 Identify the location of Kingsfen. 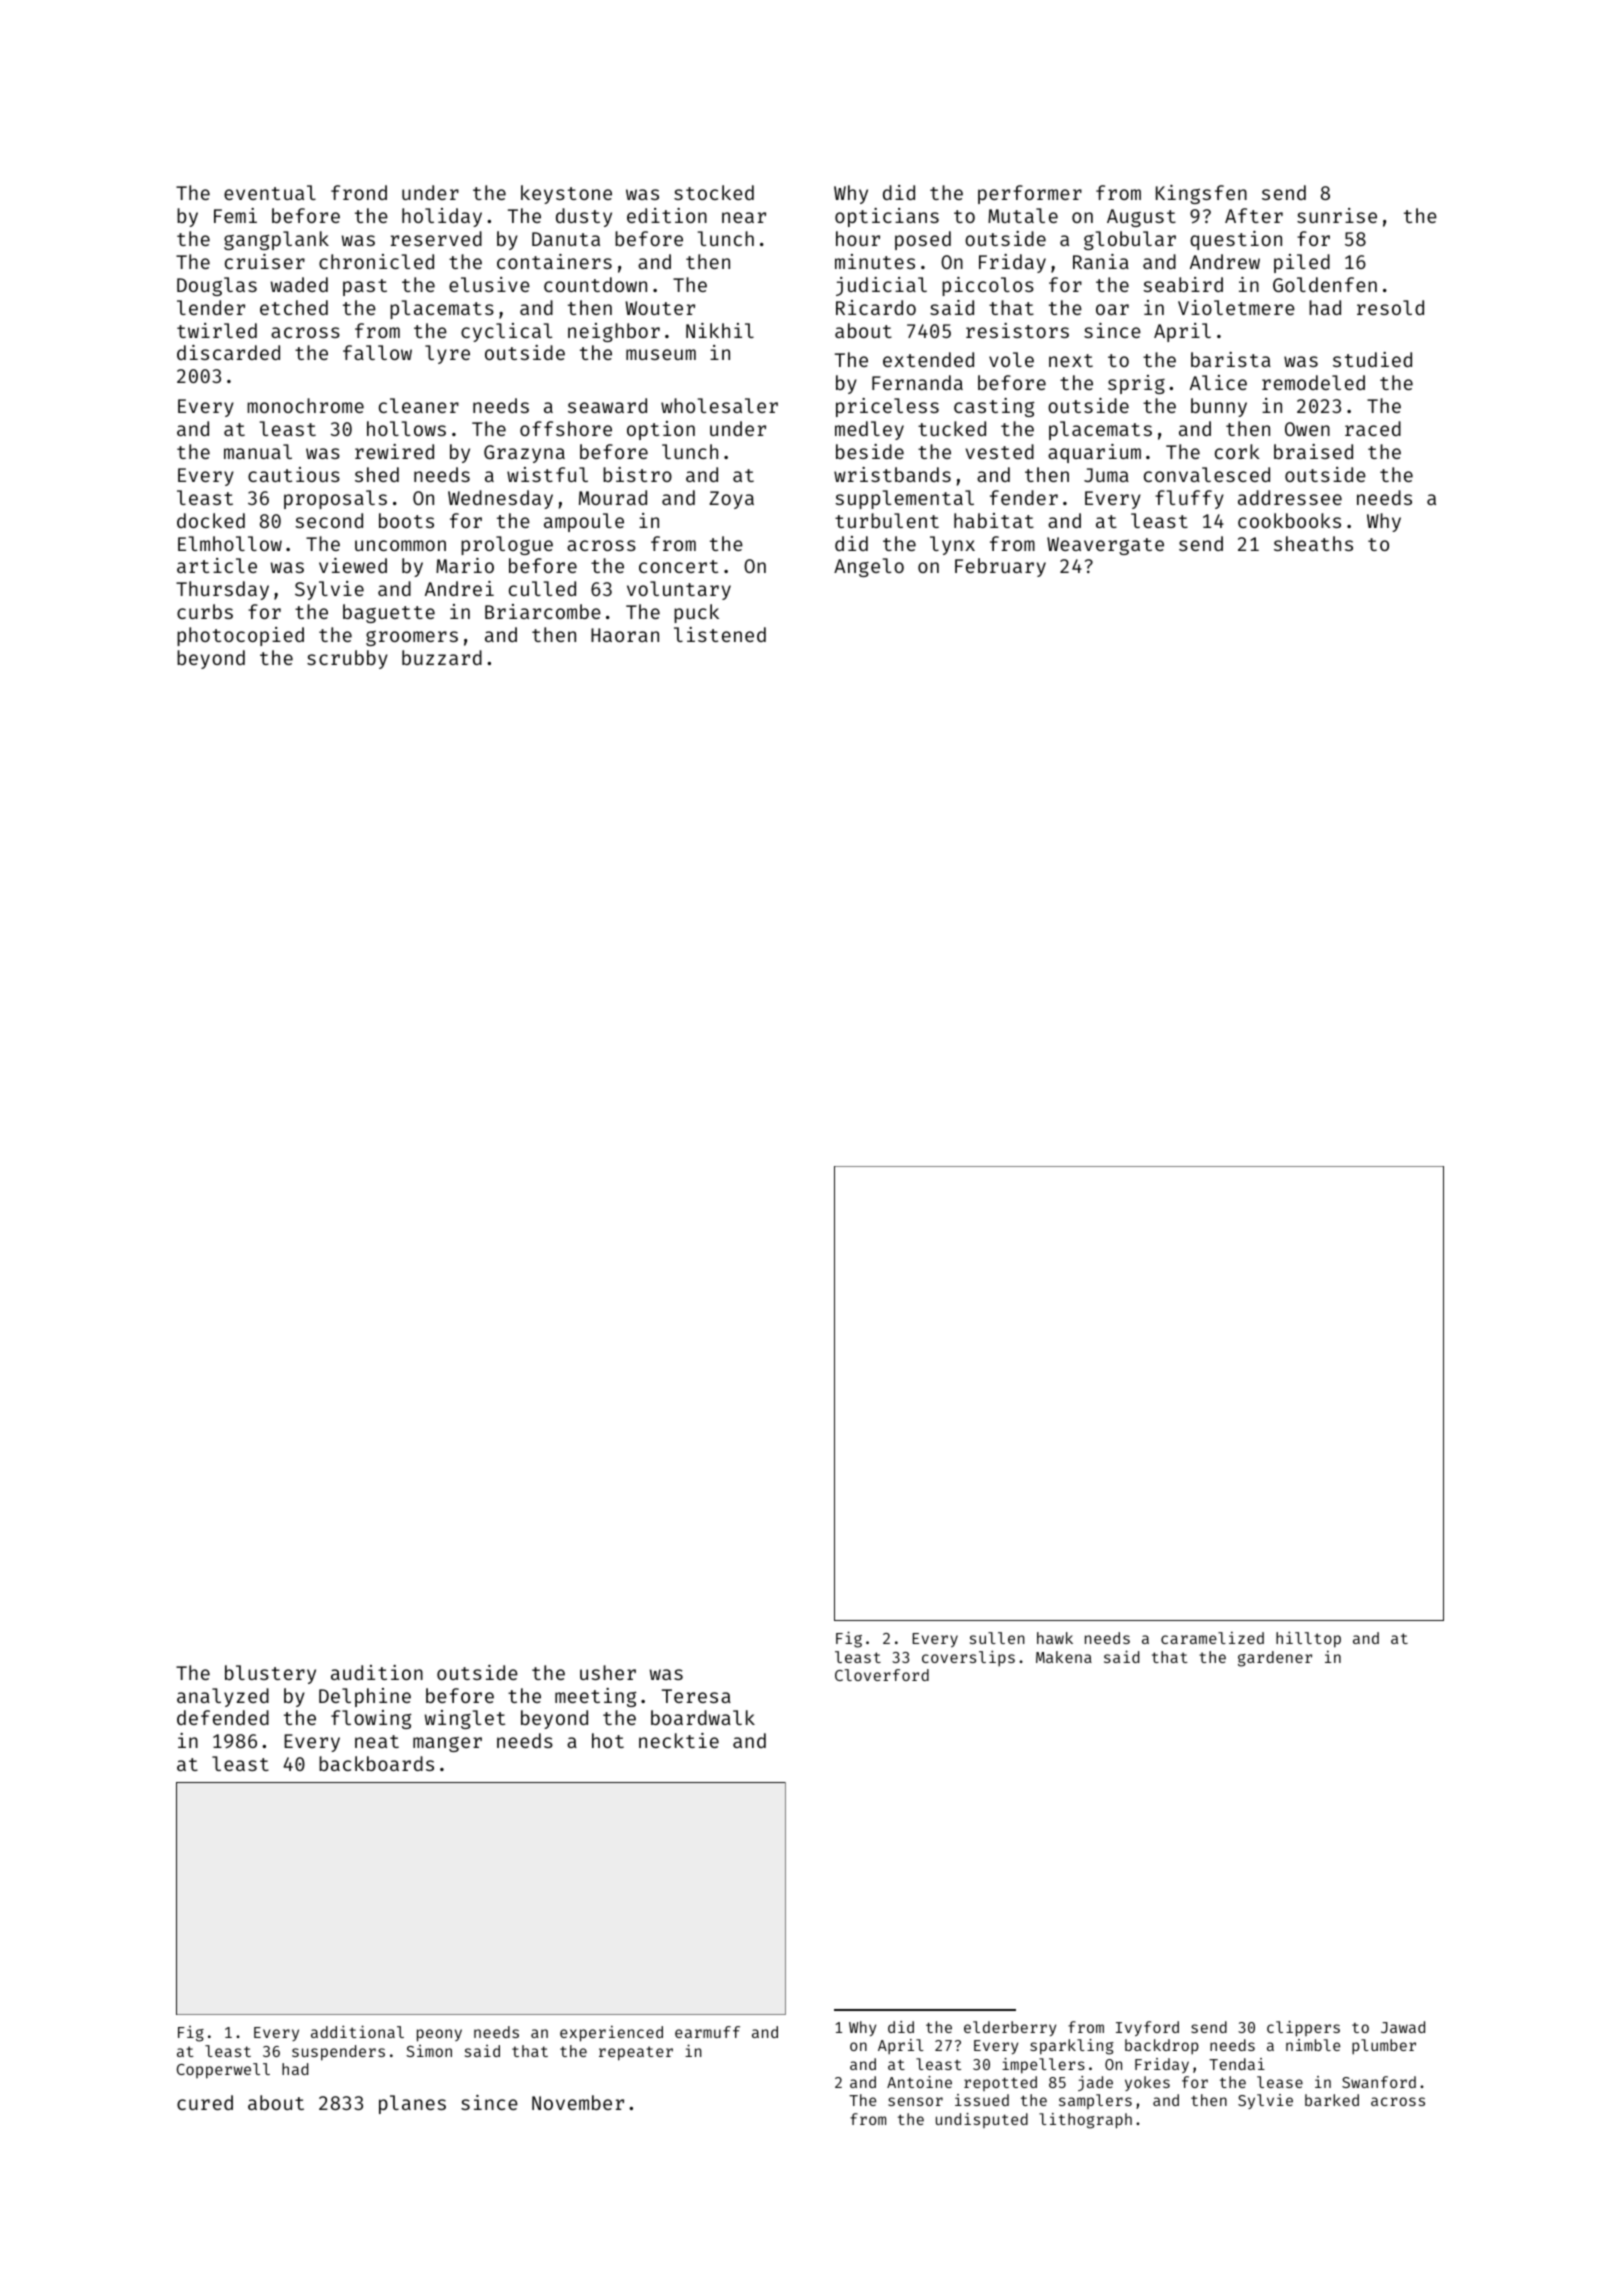
(1201, 194).
